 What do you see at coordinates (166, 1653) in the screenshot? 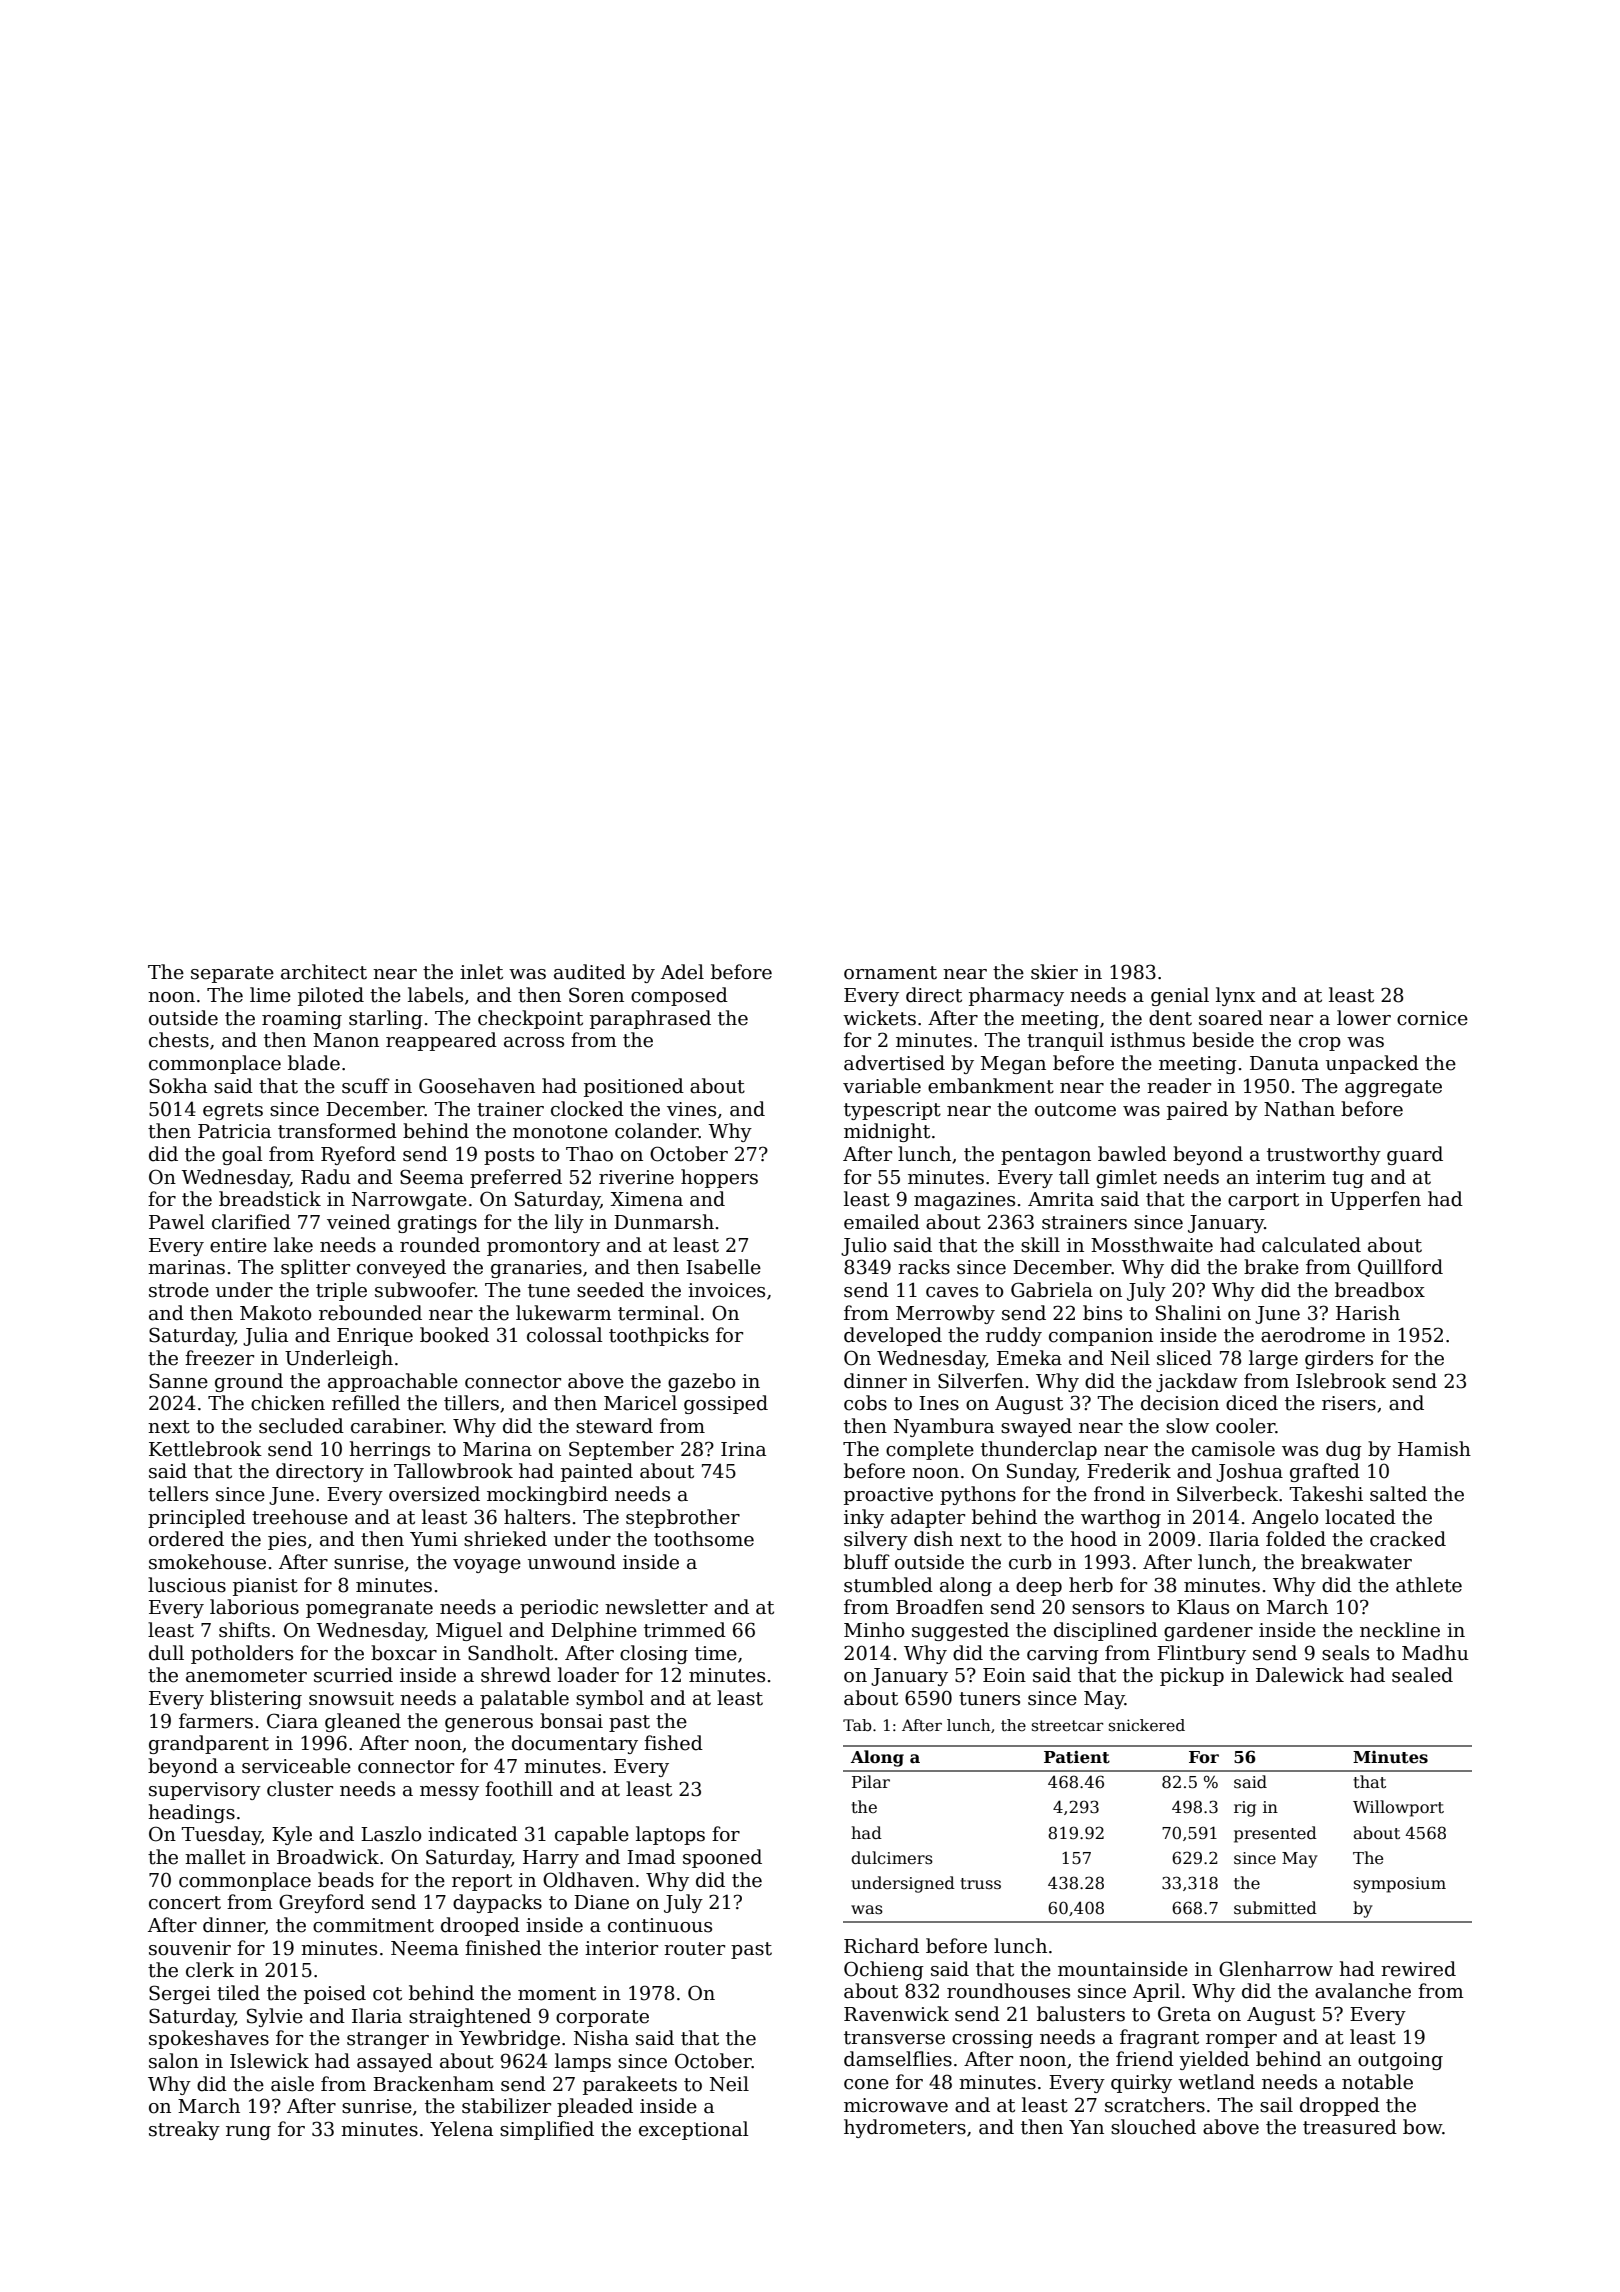
I see `dull` at bounding box center [166, 1653].
